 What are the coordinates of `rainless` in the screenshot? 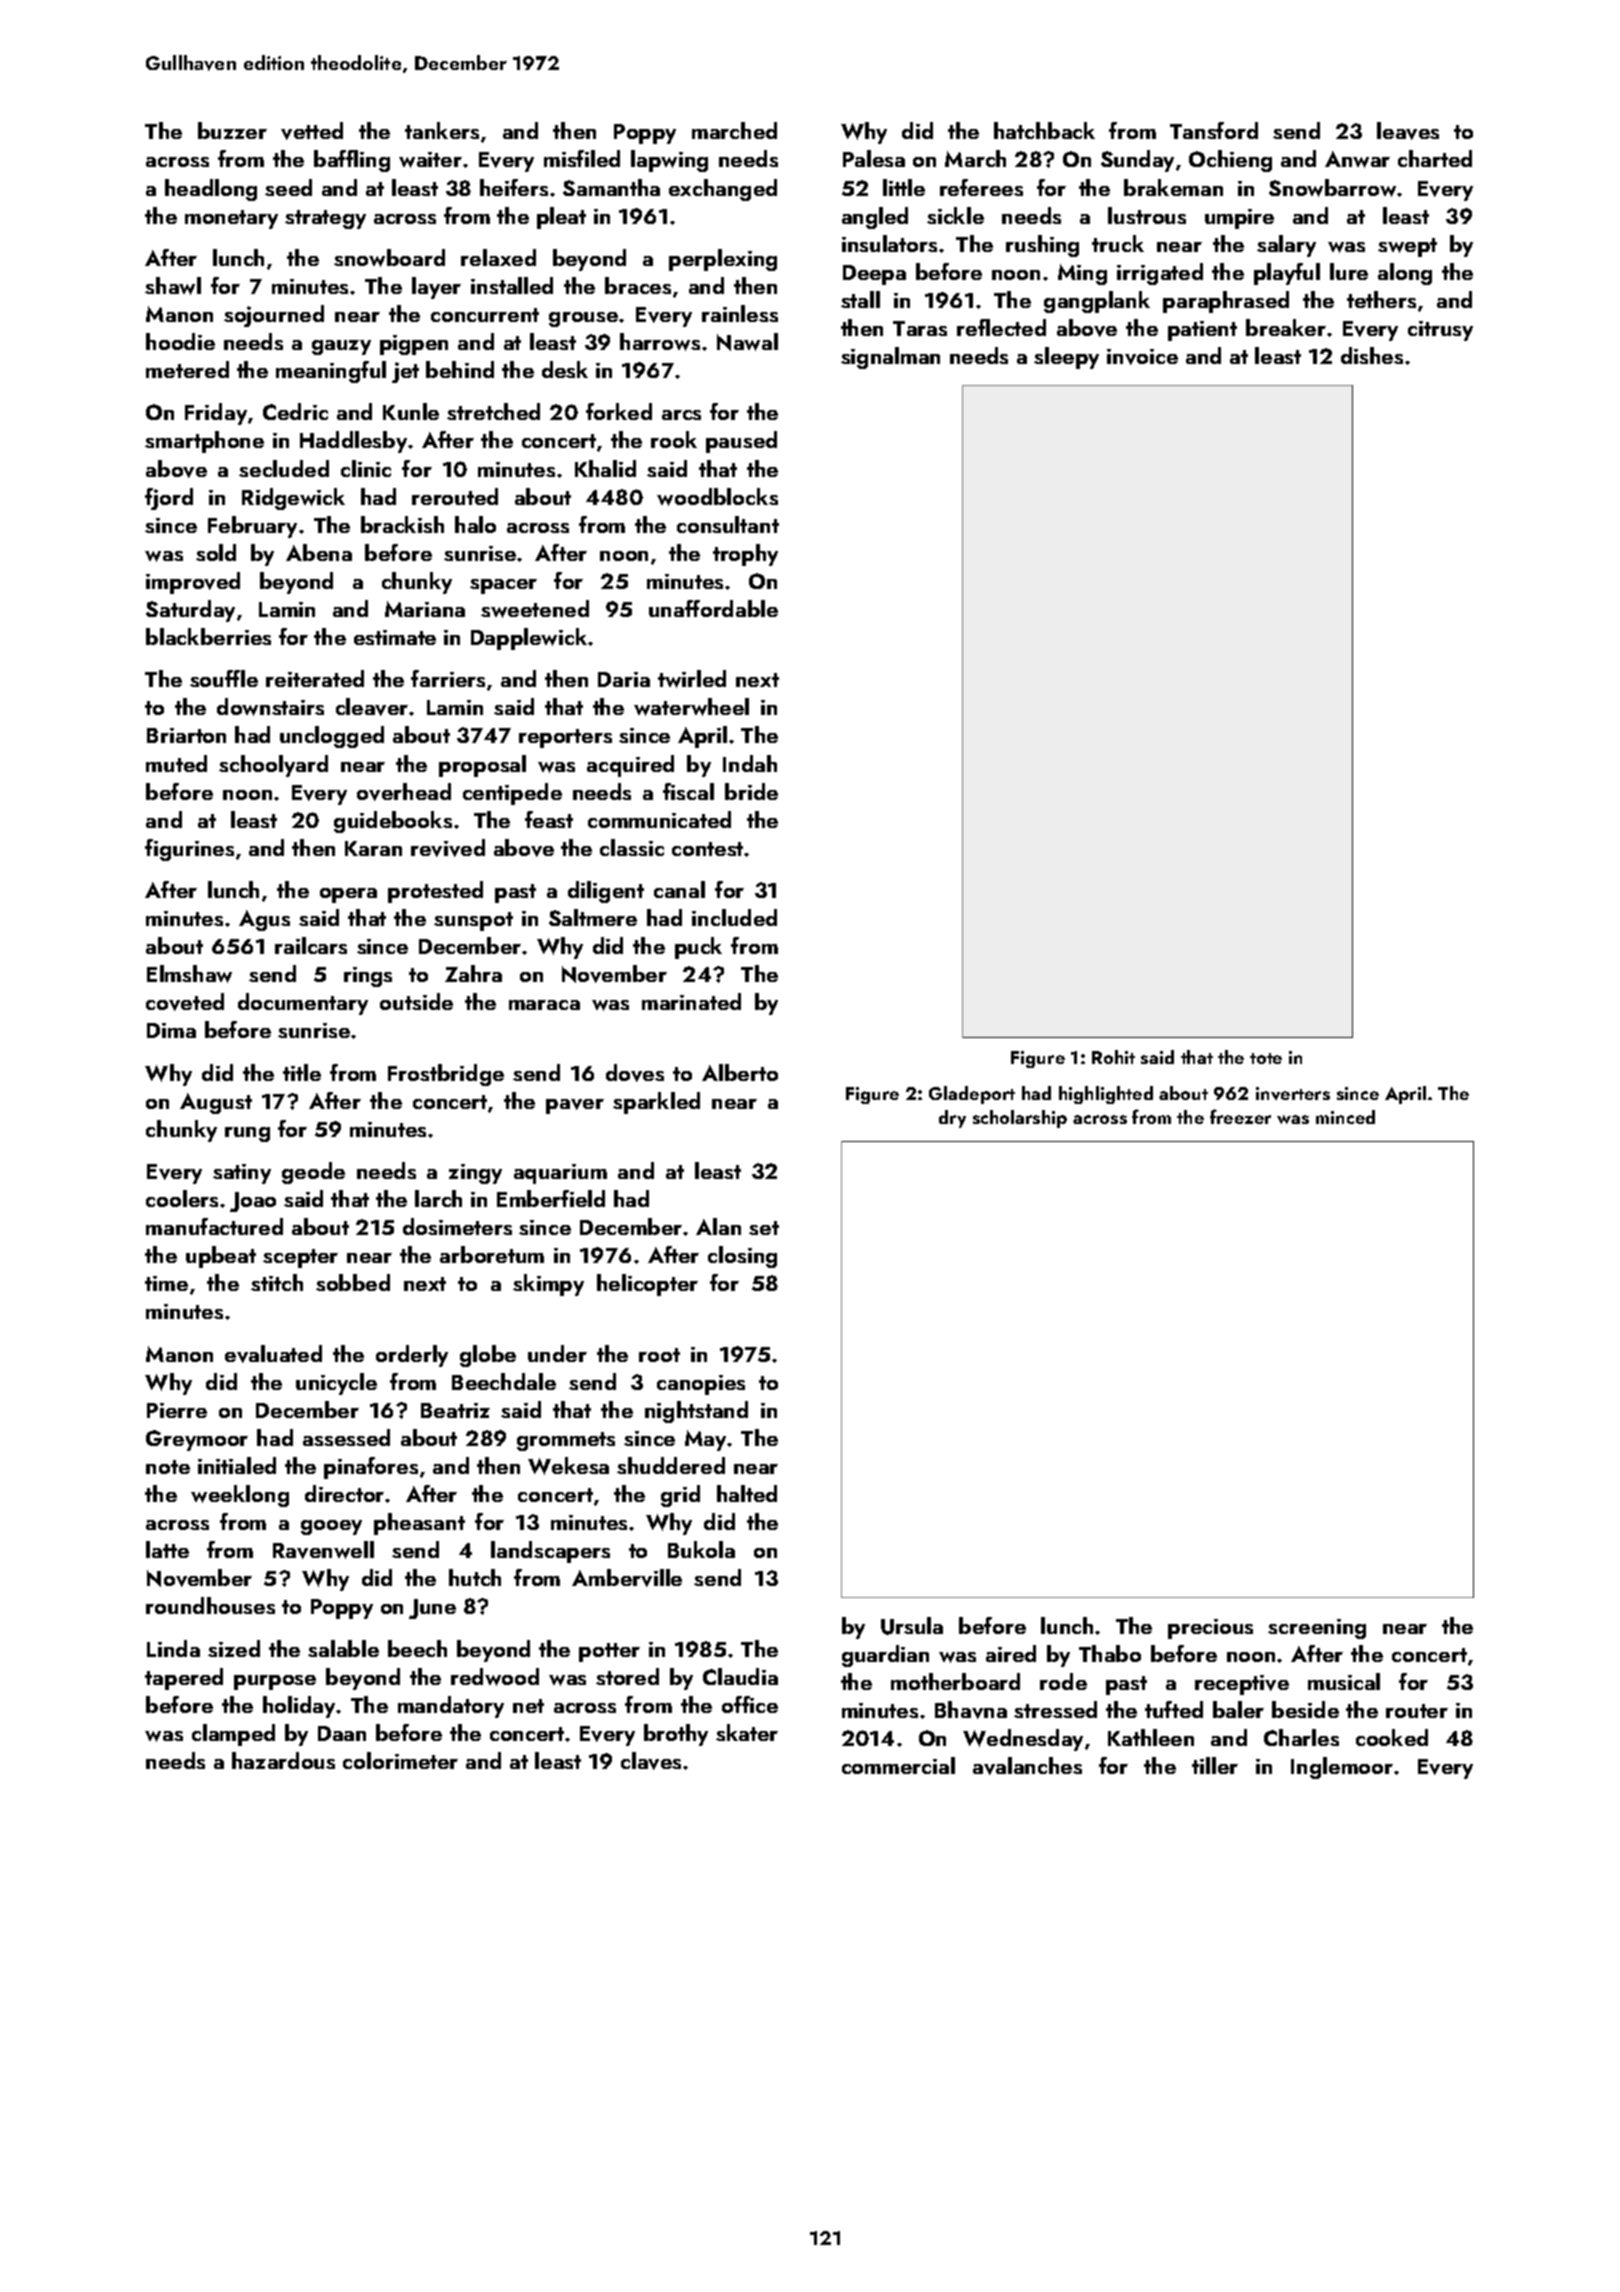 It's located at (740, 313).
